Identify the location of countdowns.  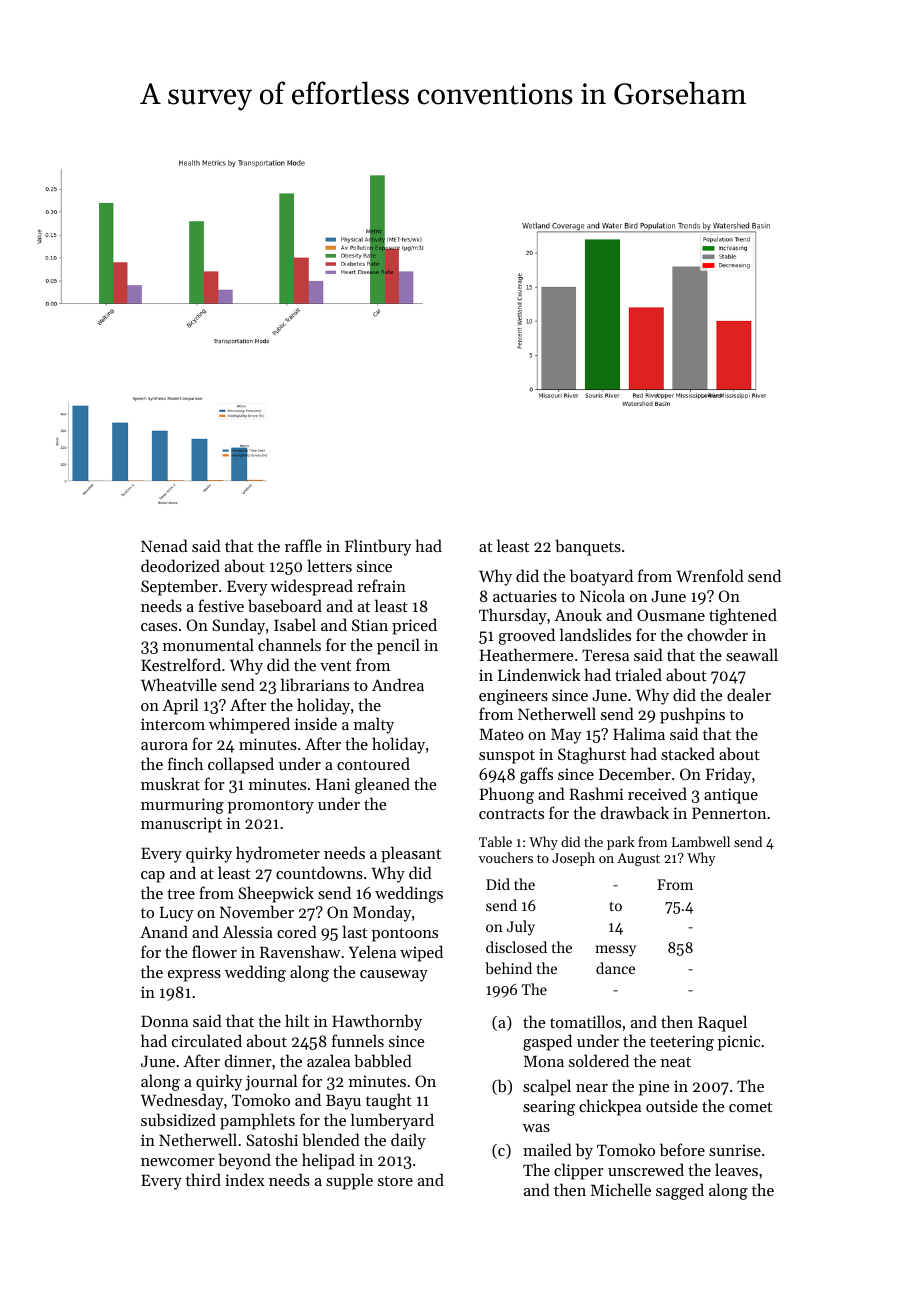
(319, 872).
